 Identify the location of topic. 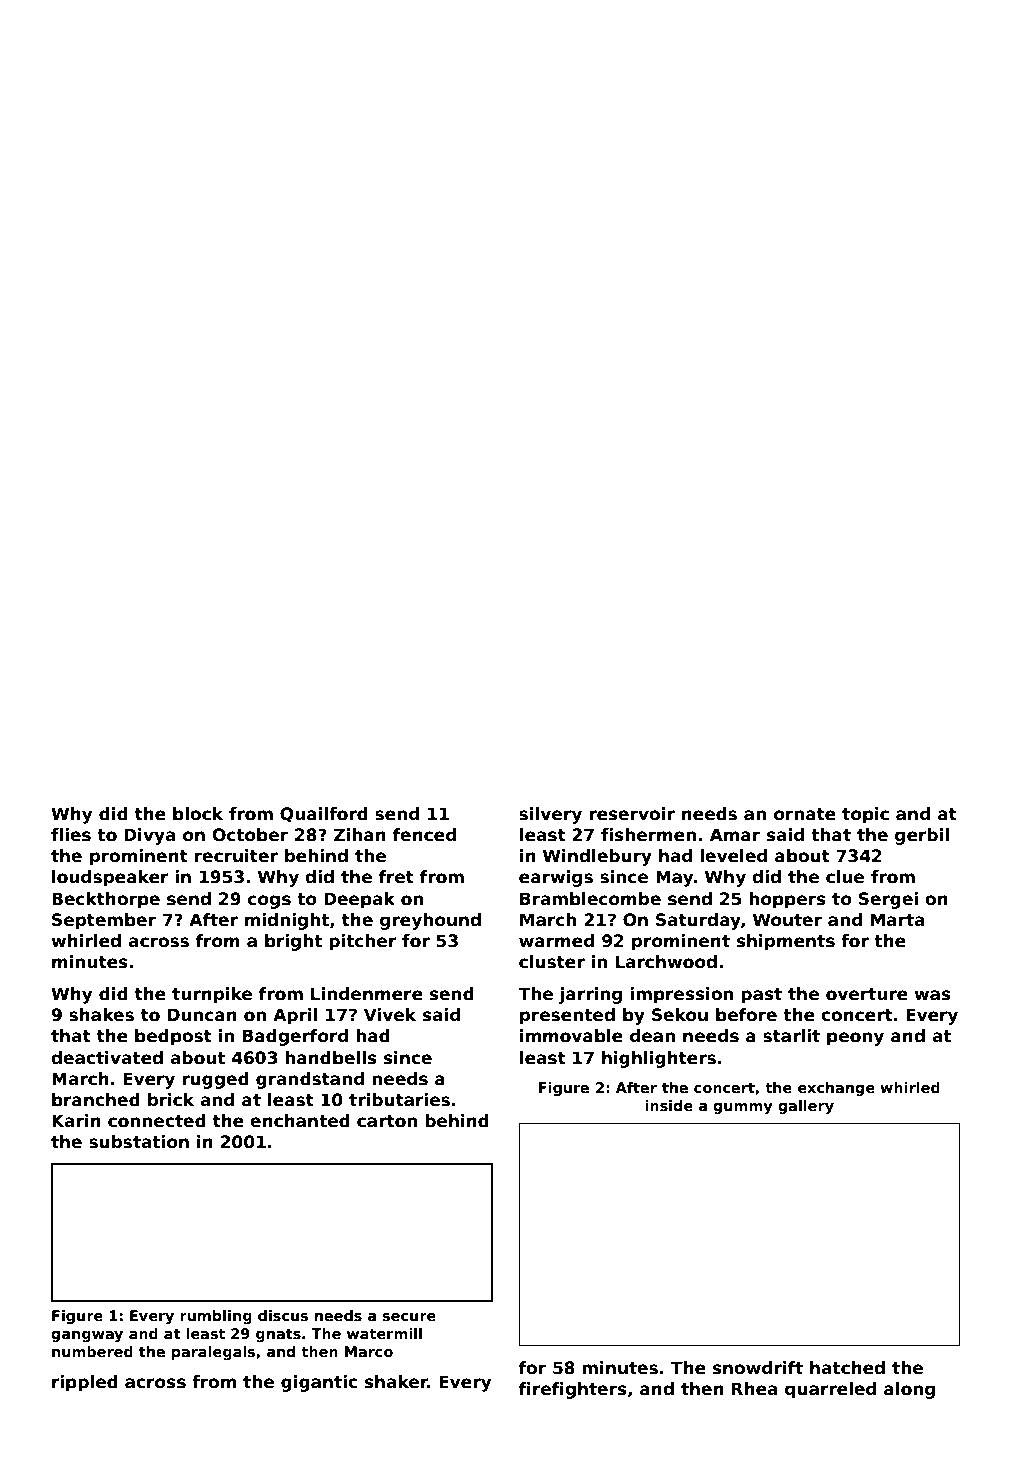
(865, 815).
